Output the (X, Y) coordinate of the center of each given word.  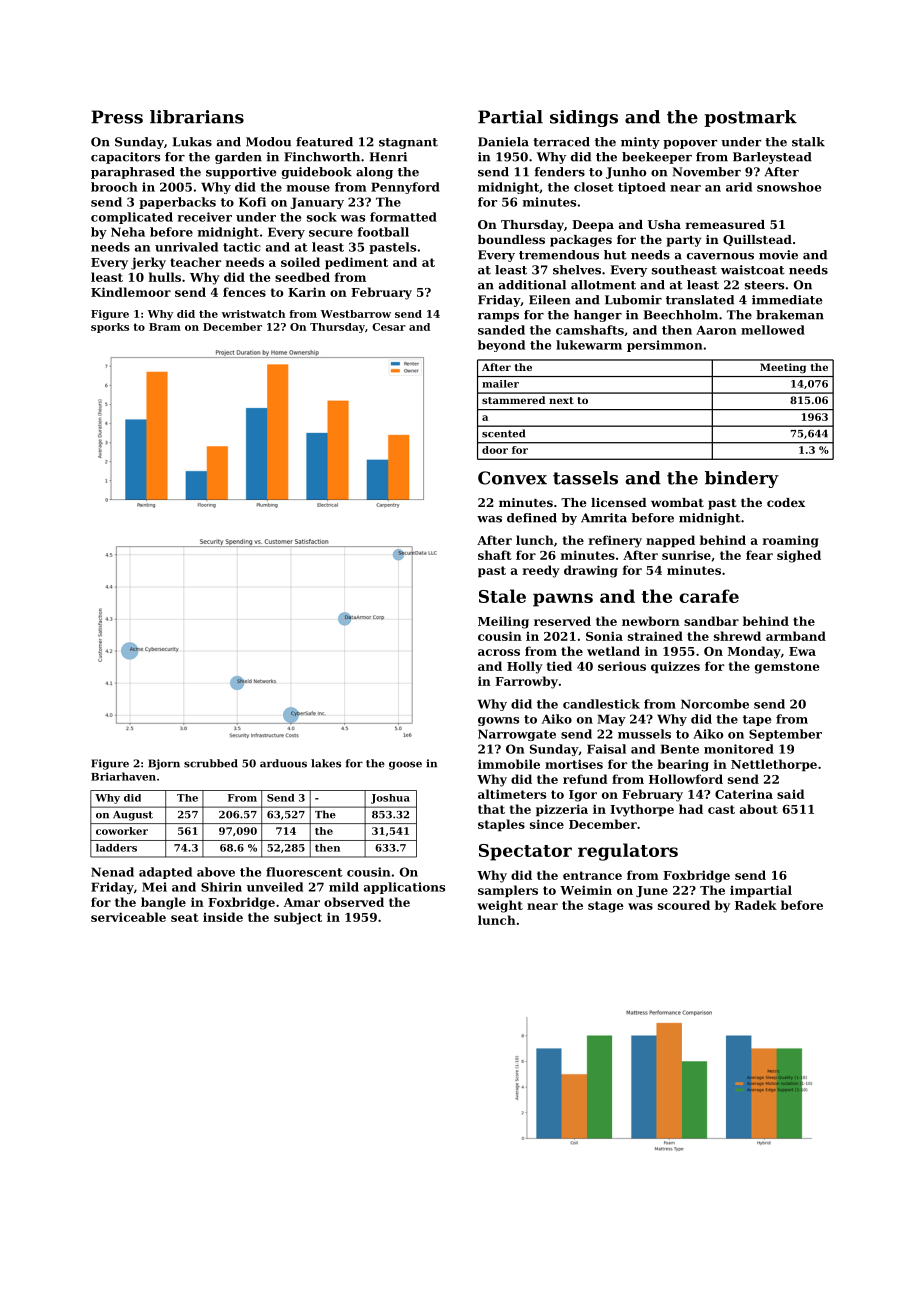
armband (796, 636)
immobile (509, 764)
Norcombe (715, 704)
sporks (110, 328)
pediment (356, 263)
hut (615, 255)
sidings (584, 118)
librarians (197, 117)
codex (786, 502)
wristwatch (253, 314)
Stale (502, 596)
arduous (283, 763)
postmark (750, 118)
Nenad (112, 872)
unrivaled (186, 247)
